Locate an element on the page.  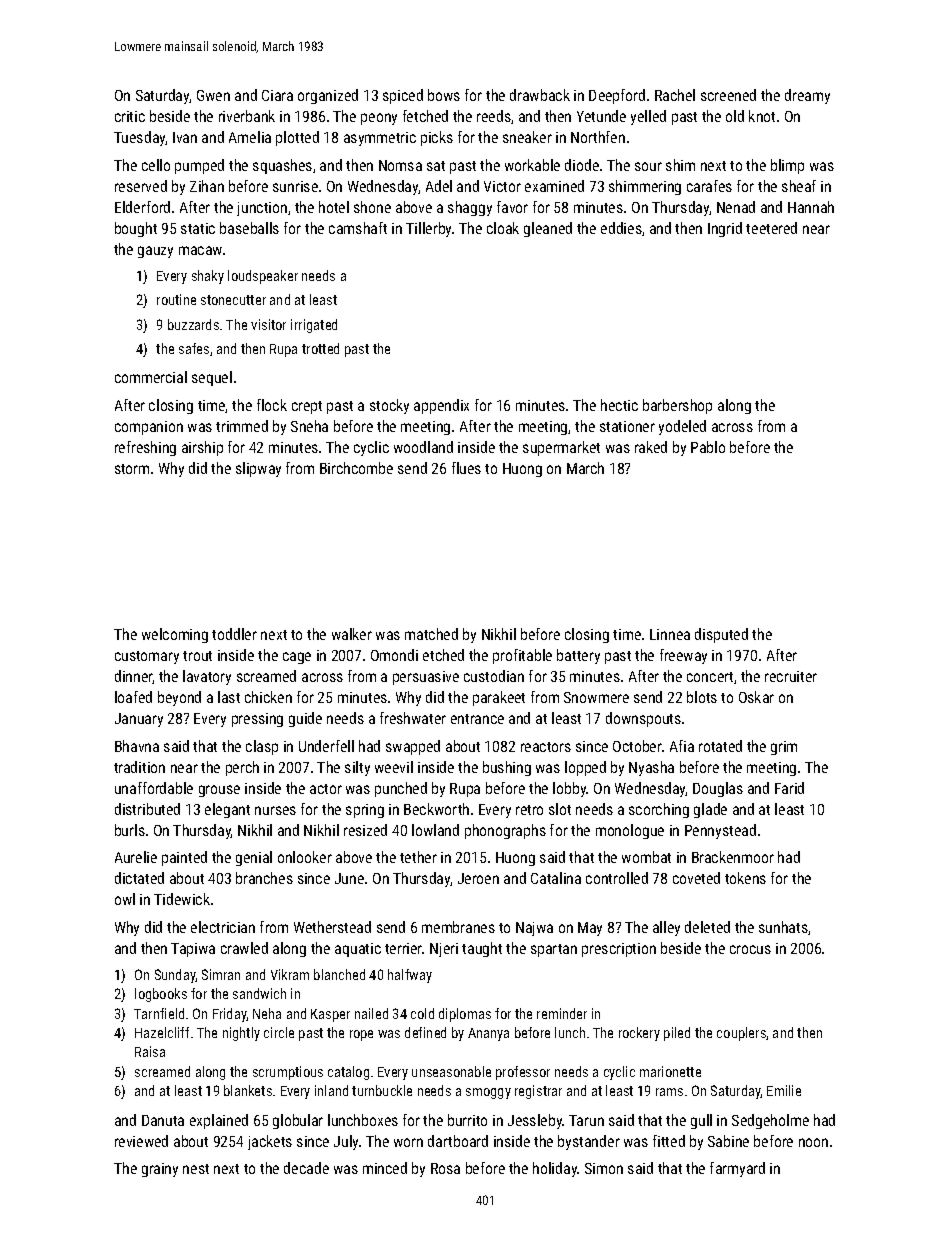
spiced is located at coordinates (403, 96).
